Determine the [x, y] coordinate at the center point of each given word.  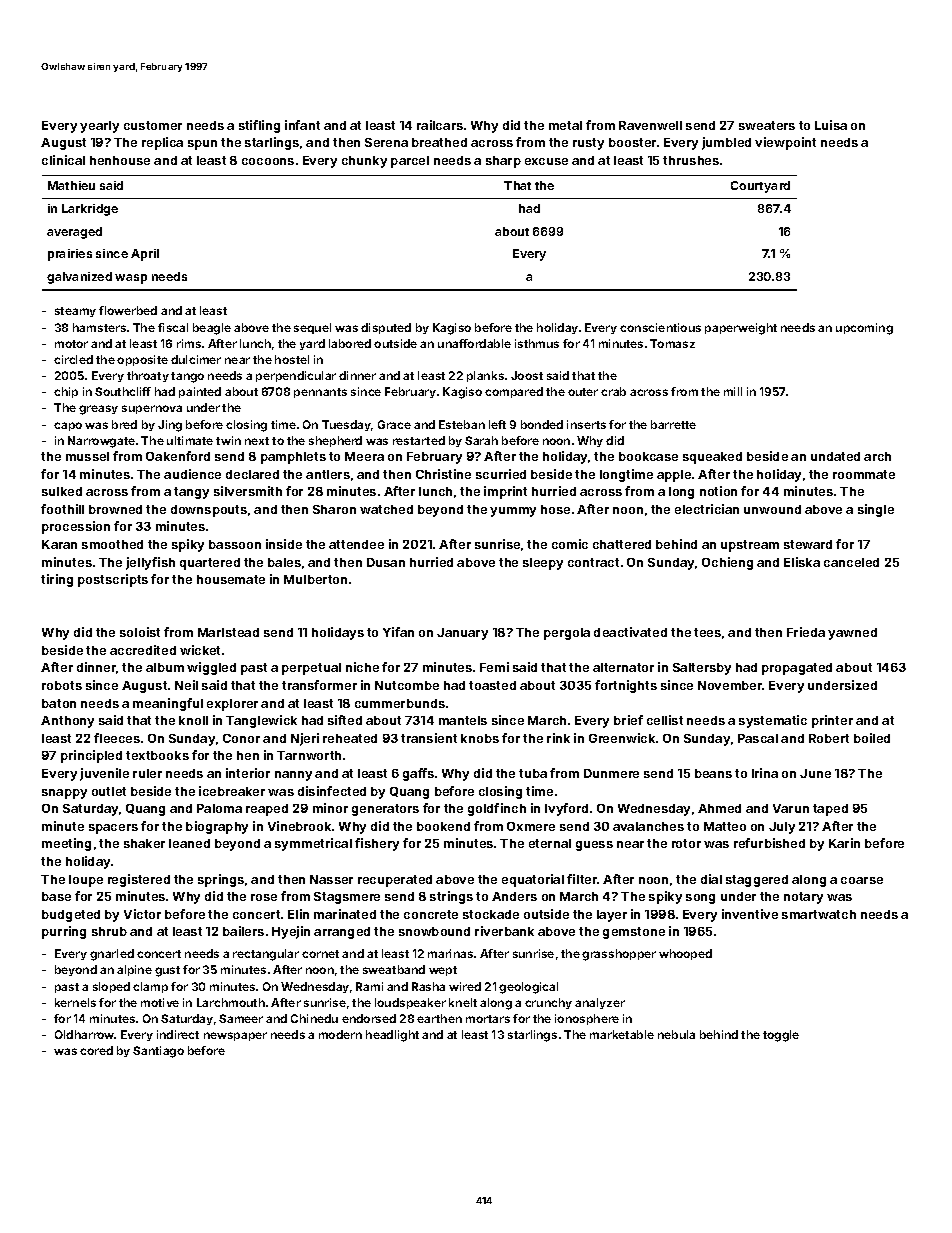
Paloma [219, 808]
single [876, 510]
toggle [781, 1036]
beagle [212, 329]
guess [594, 846]
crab [613, 391]
